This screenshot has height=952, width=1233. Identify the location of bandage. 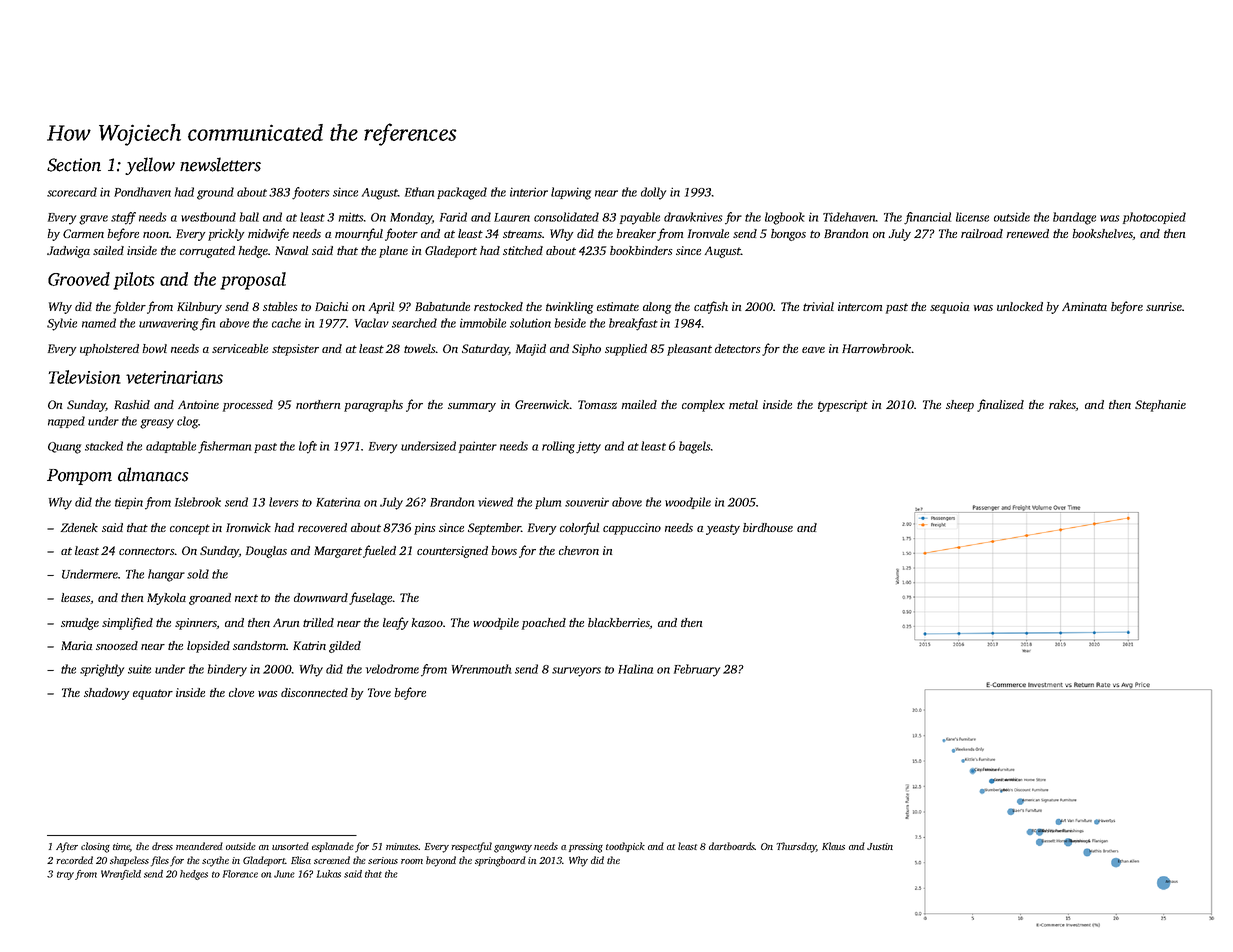
(1074, 218).
